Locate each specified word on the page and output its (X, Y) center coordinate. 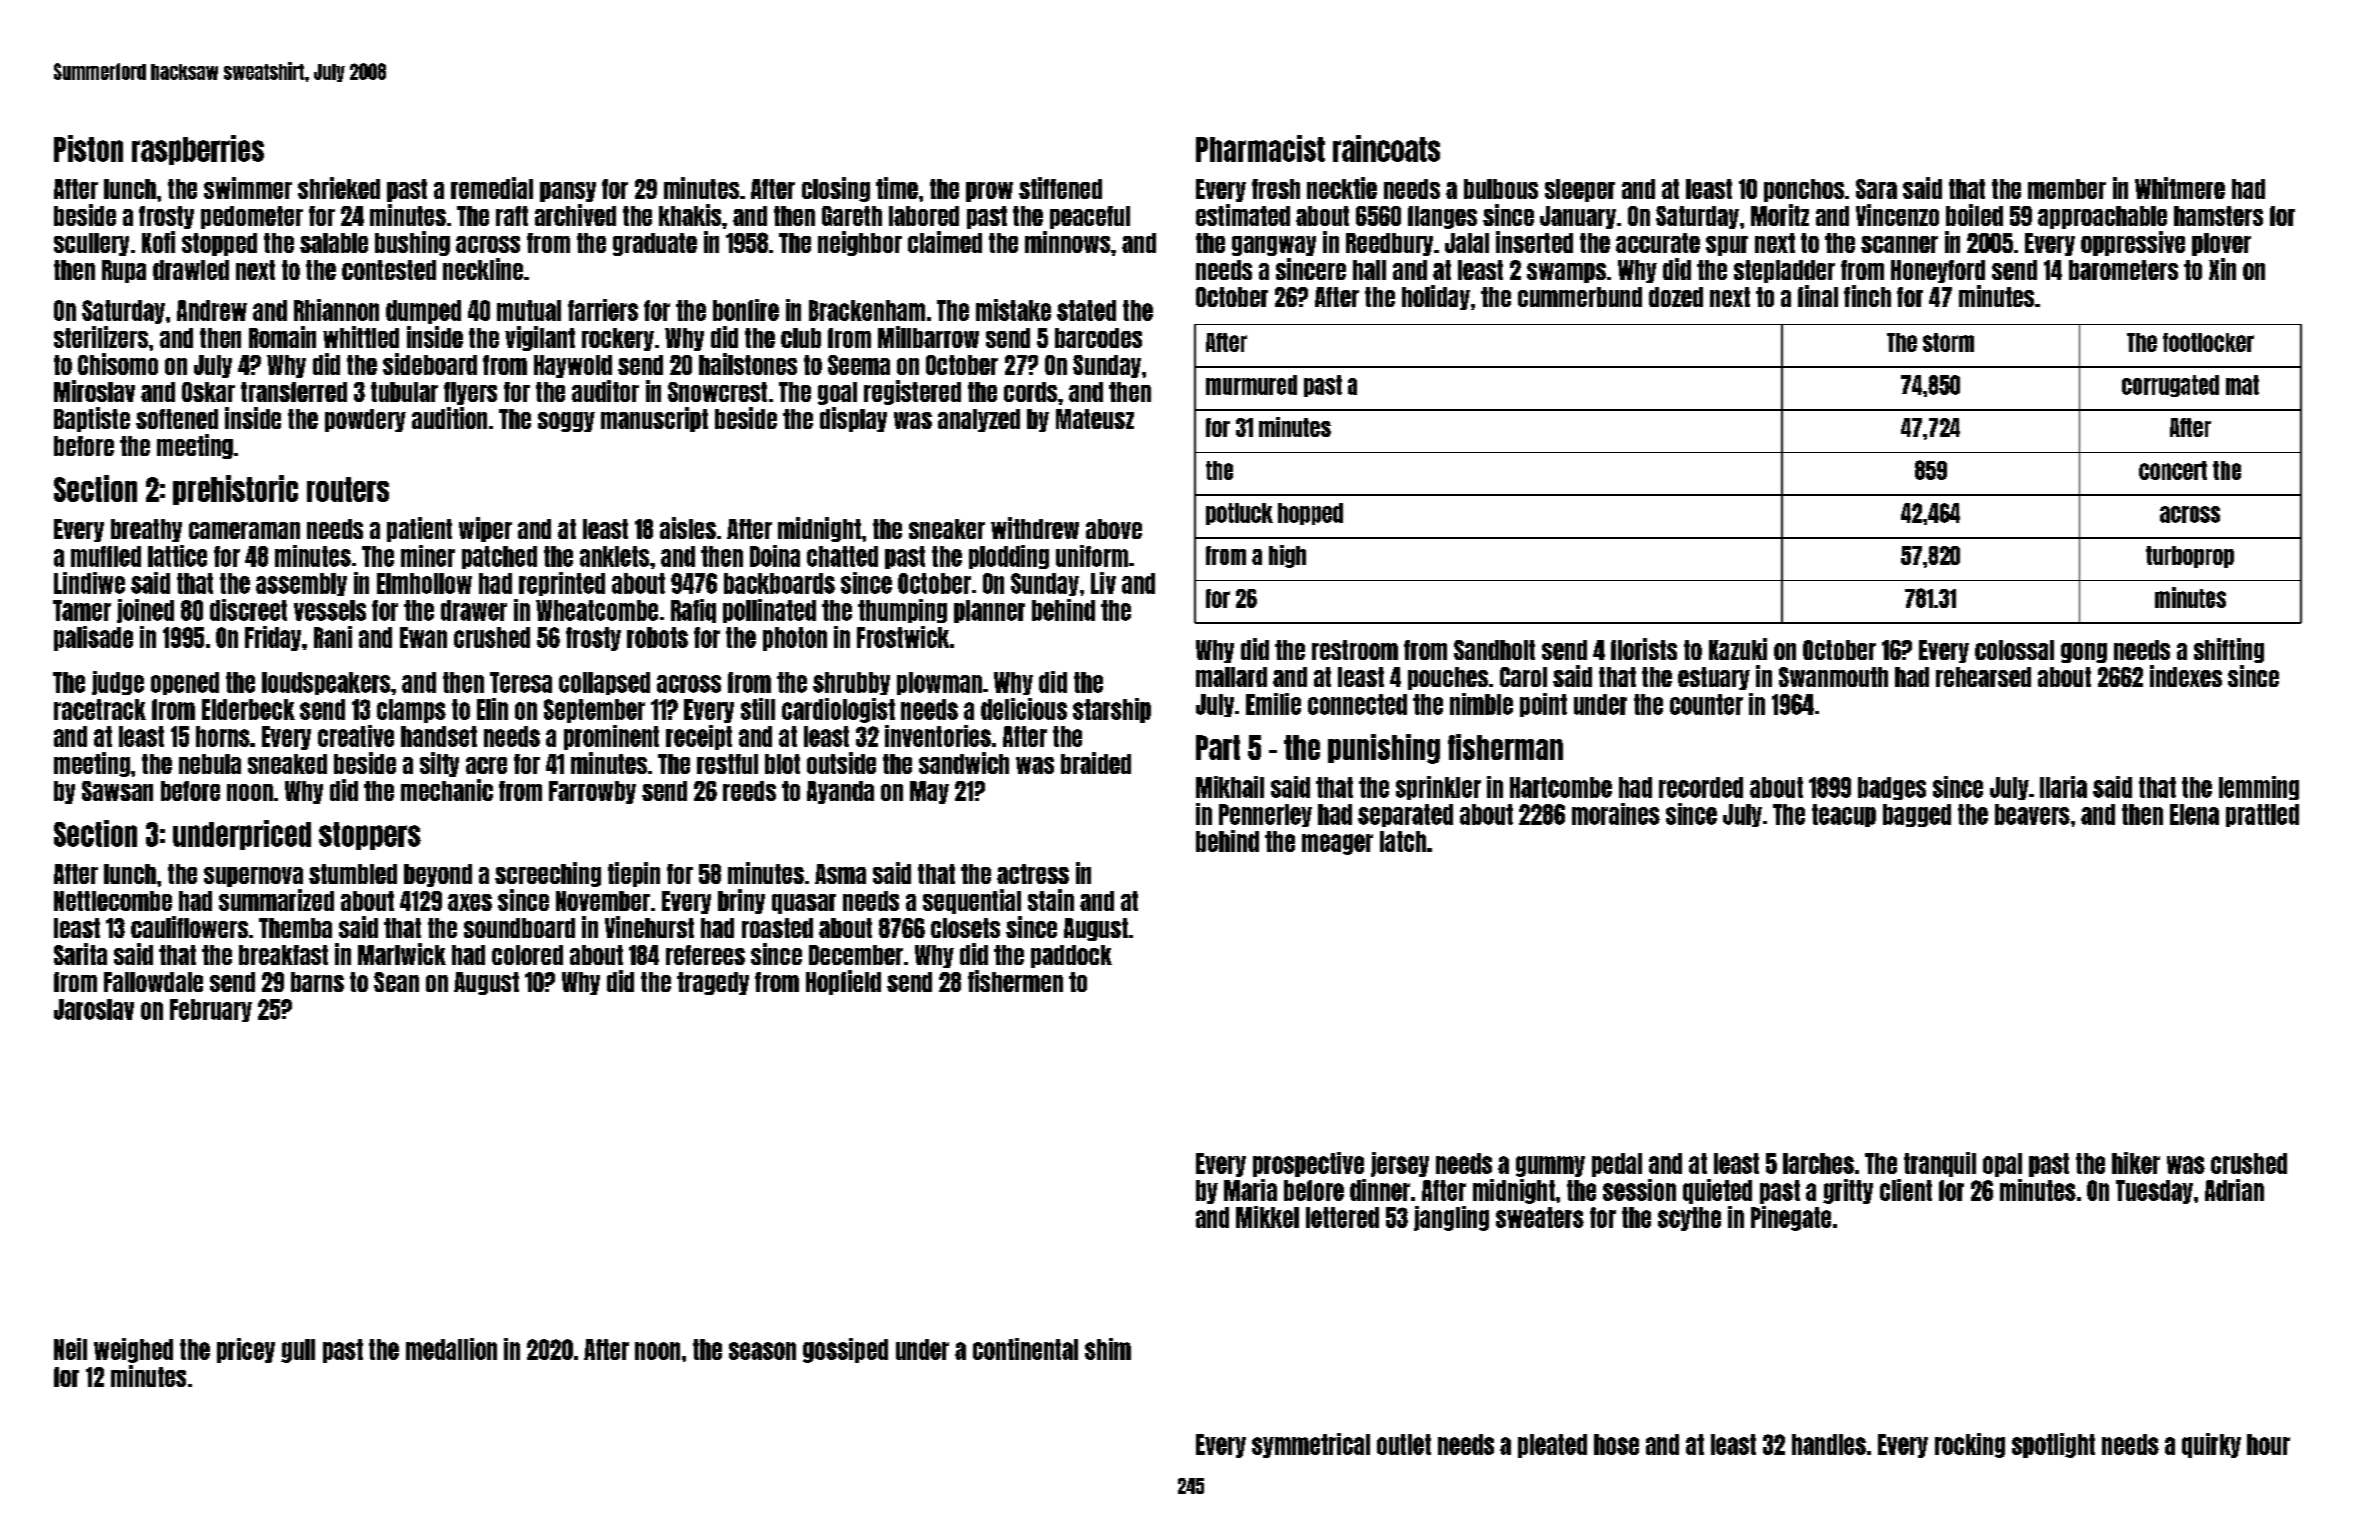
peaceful (1090, 217)
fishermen (1015, 981)
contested (389, 270)
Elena (2194, 814)
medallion (451, 1349)
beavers (2032, 814)
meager (1337, 844)
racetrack (100, 709)
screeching (548, 874)
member (2067, 189)
